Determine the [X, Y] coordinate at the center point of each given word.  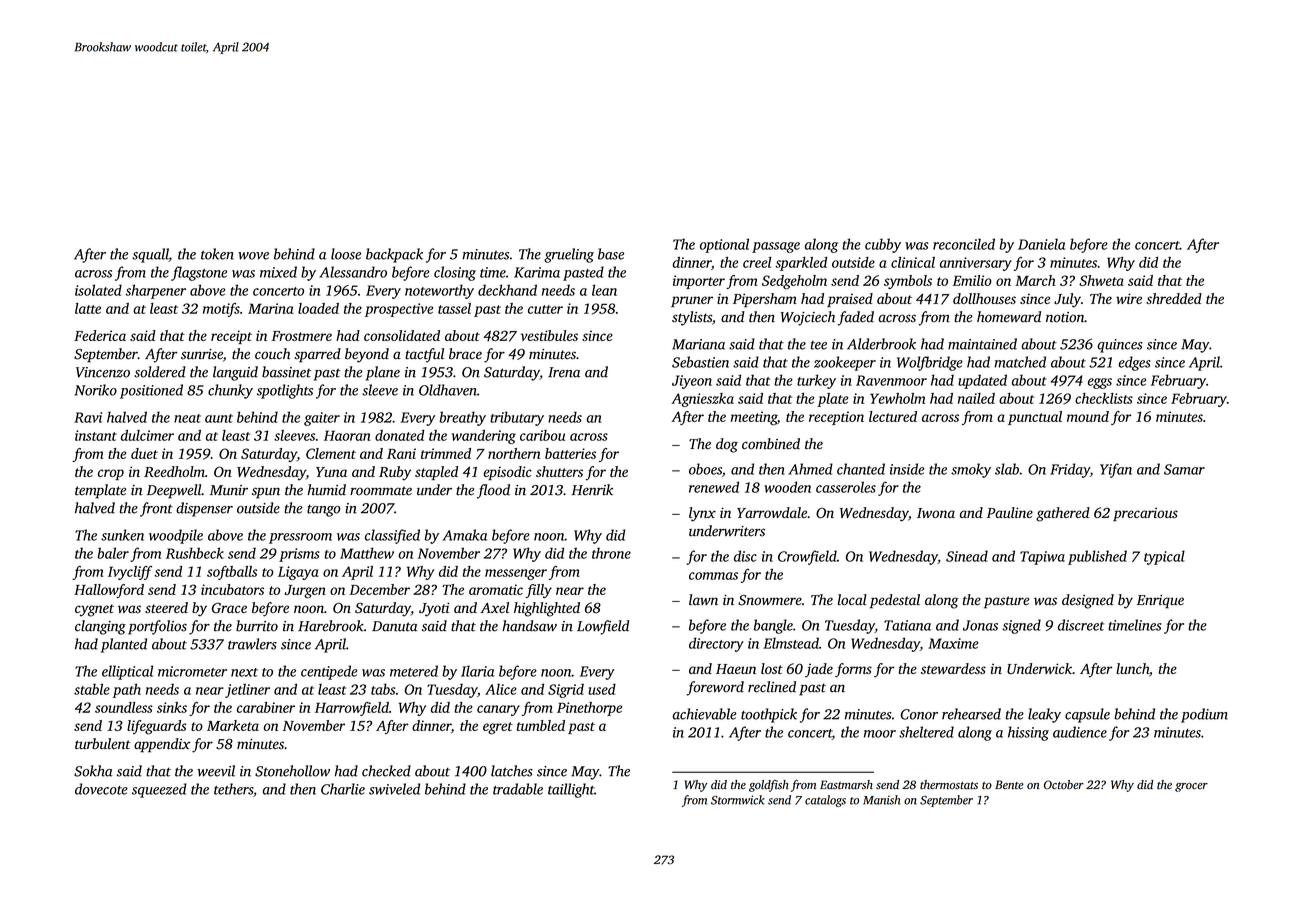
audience [1080, 732]
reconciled [964, 244]
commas [713, 576]
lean [604, 290]
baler [113, 553]
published [1097, 557]
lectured [893, 416]
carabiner [266, 707]
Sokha [93, 771]
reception [836, 418]
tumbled [541, 725]
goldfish [769, 786]
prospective [399, 310]
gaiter [322, 419]
